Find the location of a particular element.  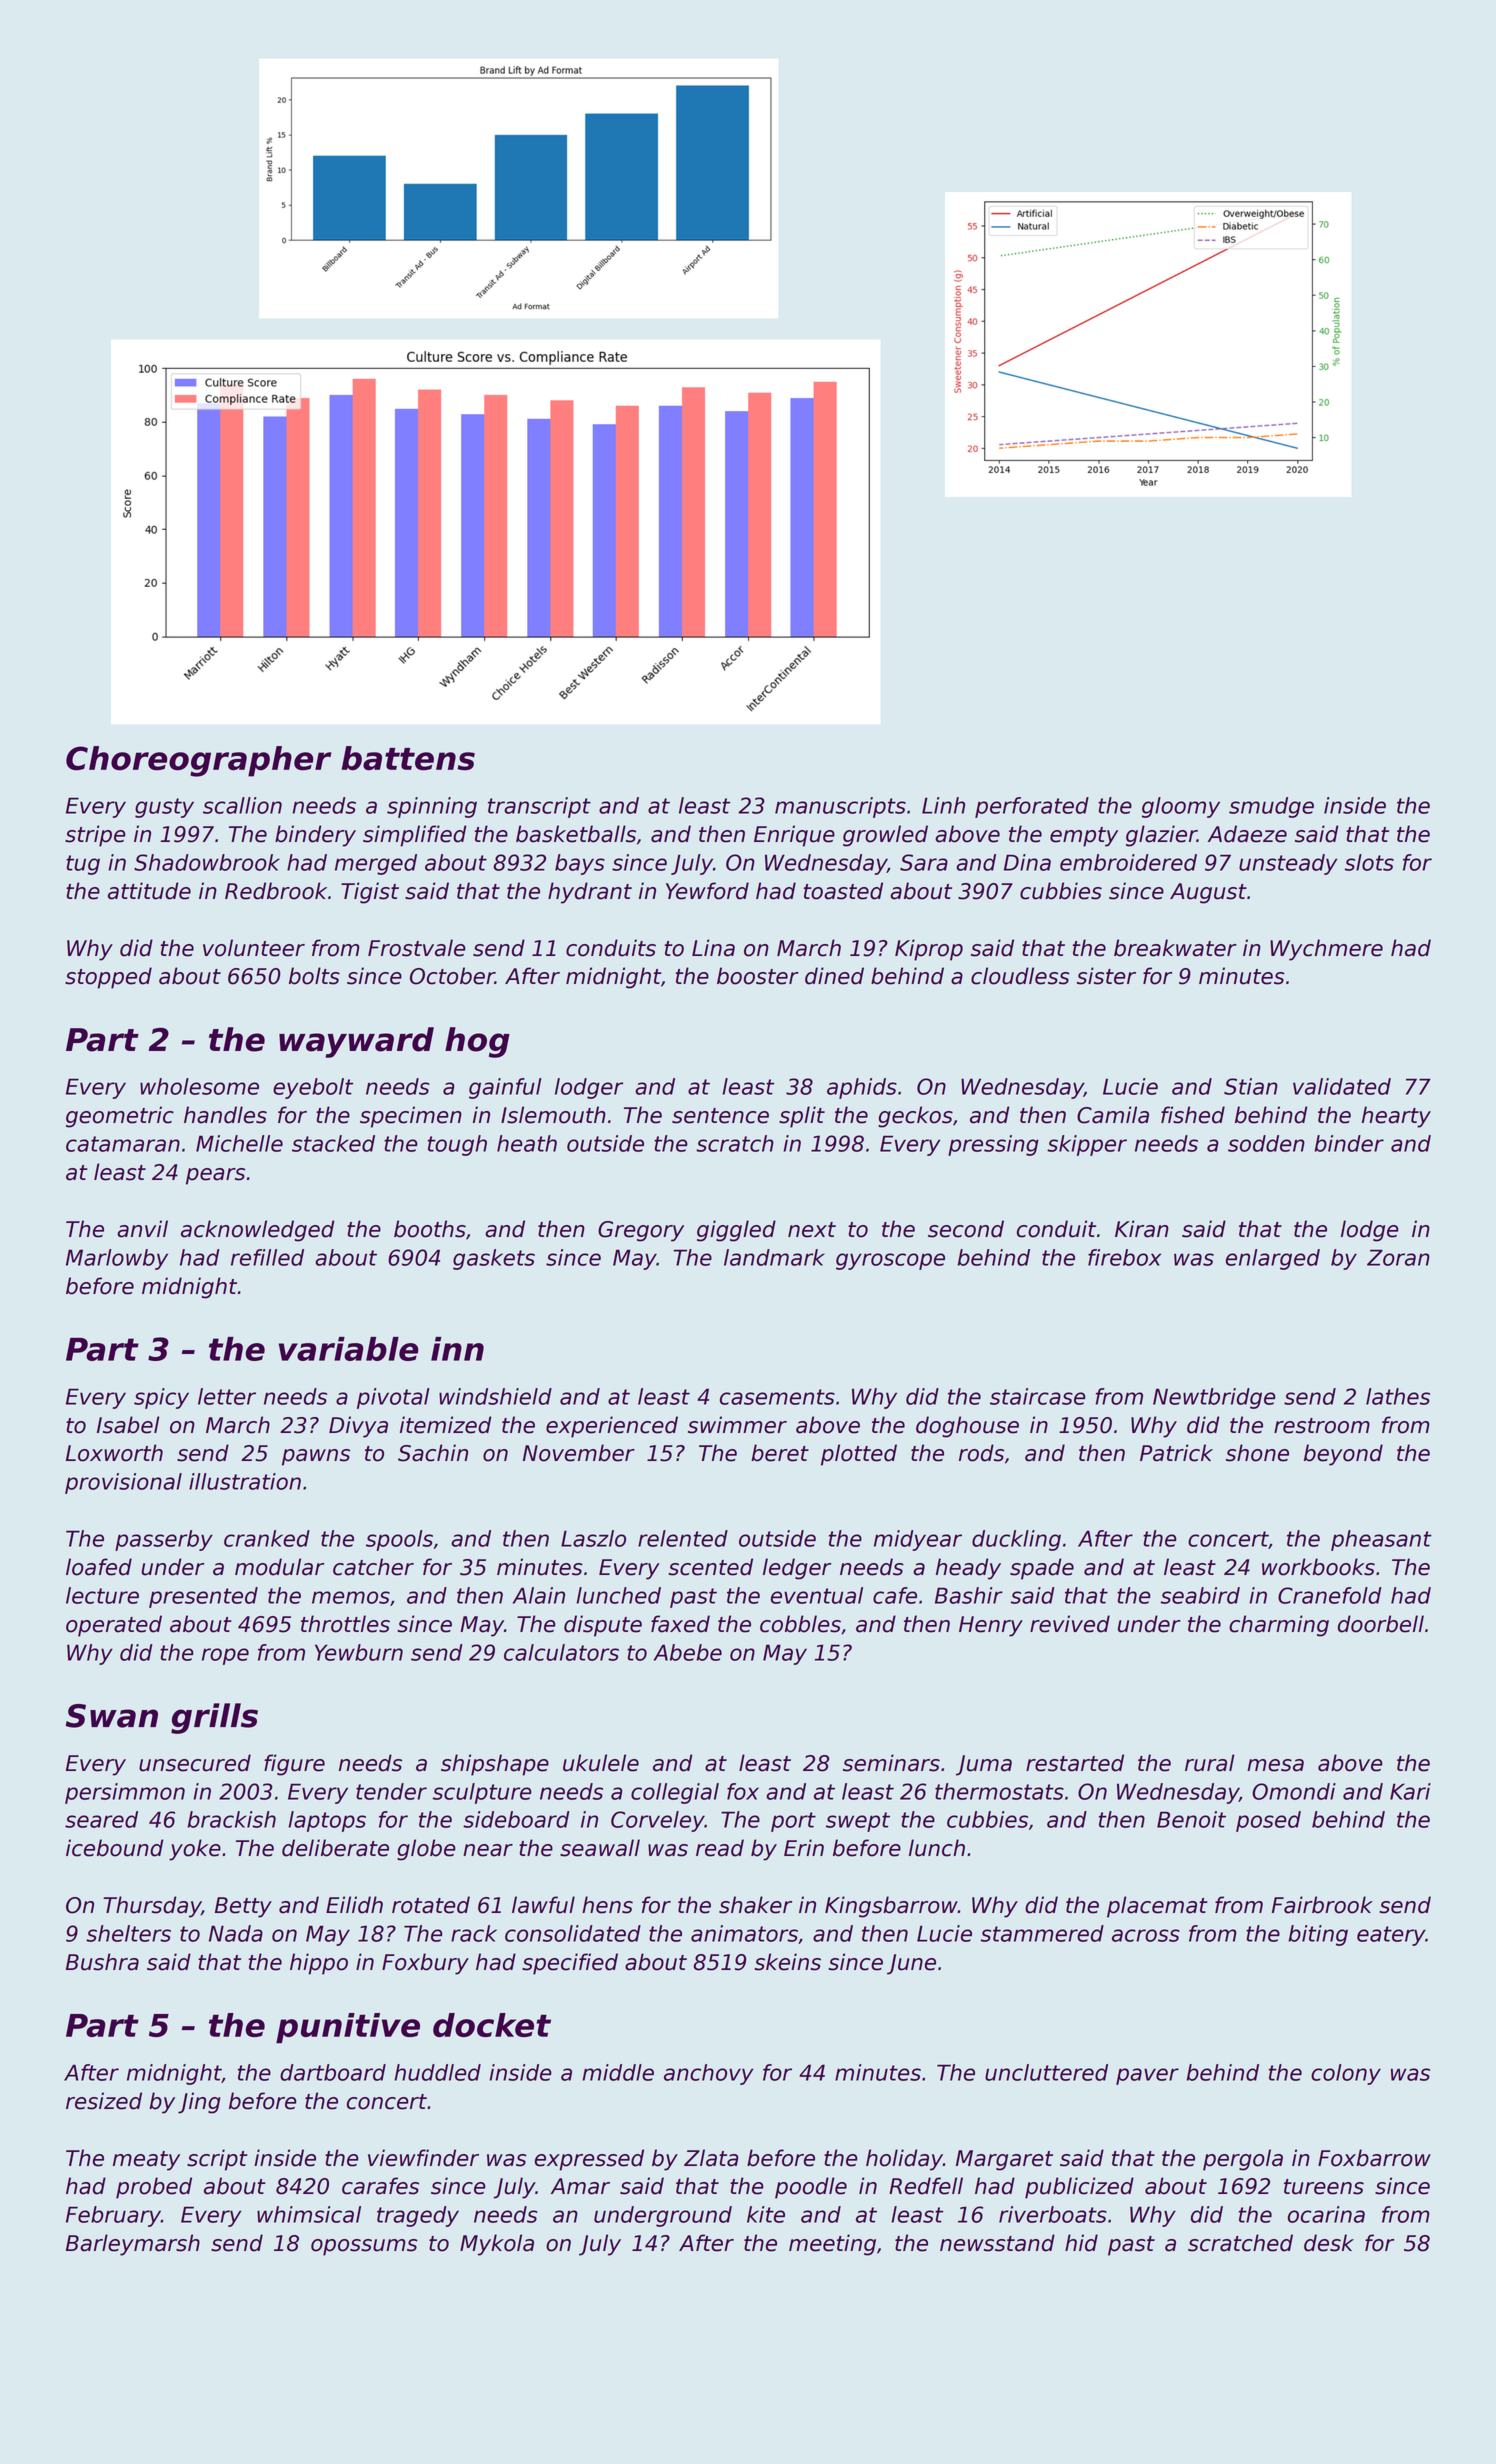

Linh is located at coordinates (943, 805).
